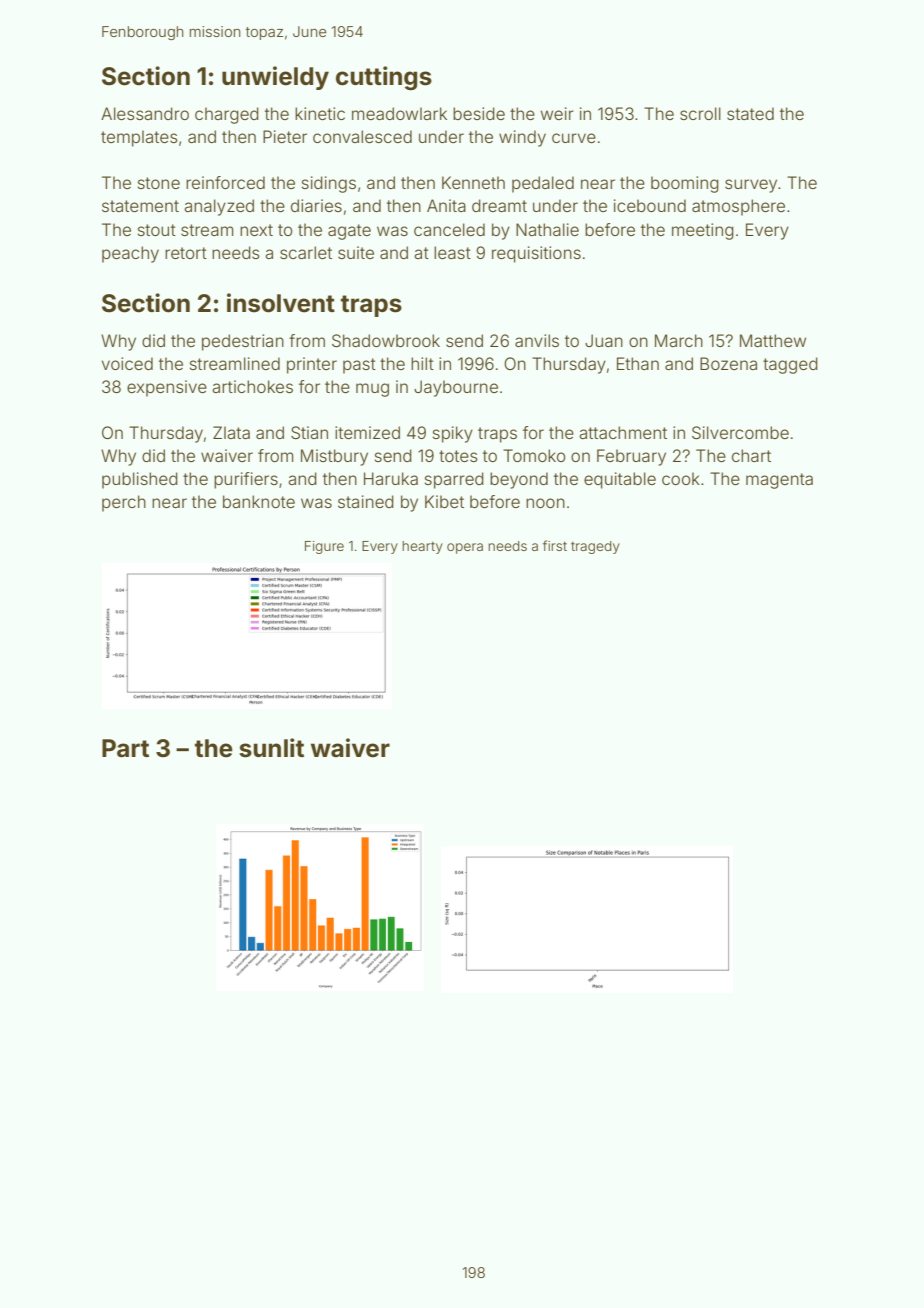  Describe the element at coordinates (124, 503) in the screenshot. I see `perch` at that location.
